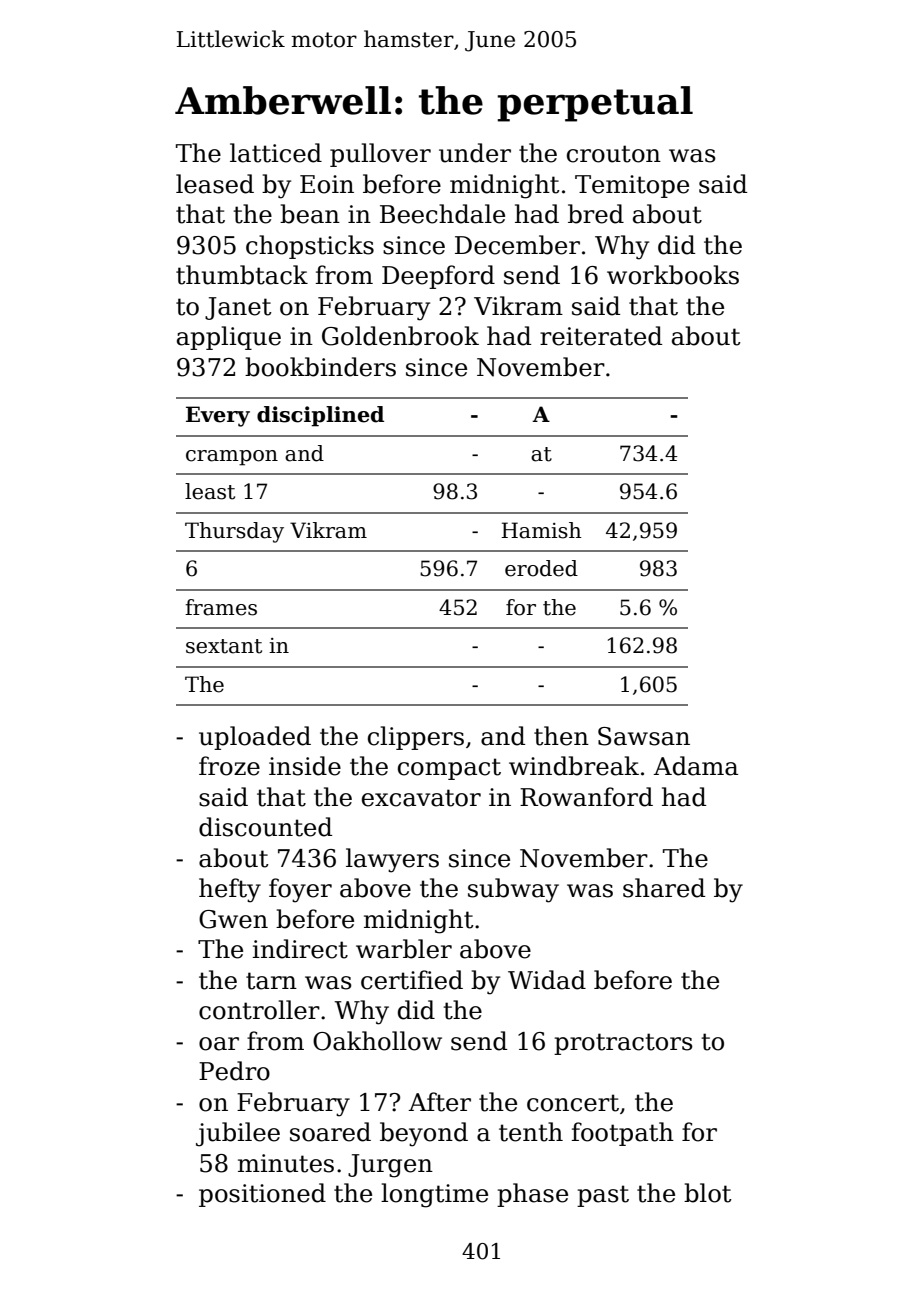 The image size is (924, 1311). What do you see at coordinates (586, 797) in the image?
I see `Rowanford` at bounding box center [586, 797].
